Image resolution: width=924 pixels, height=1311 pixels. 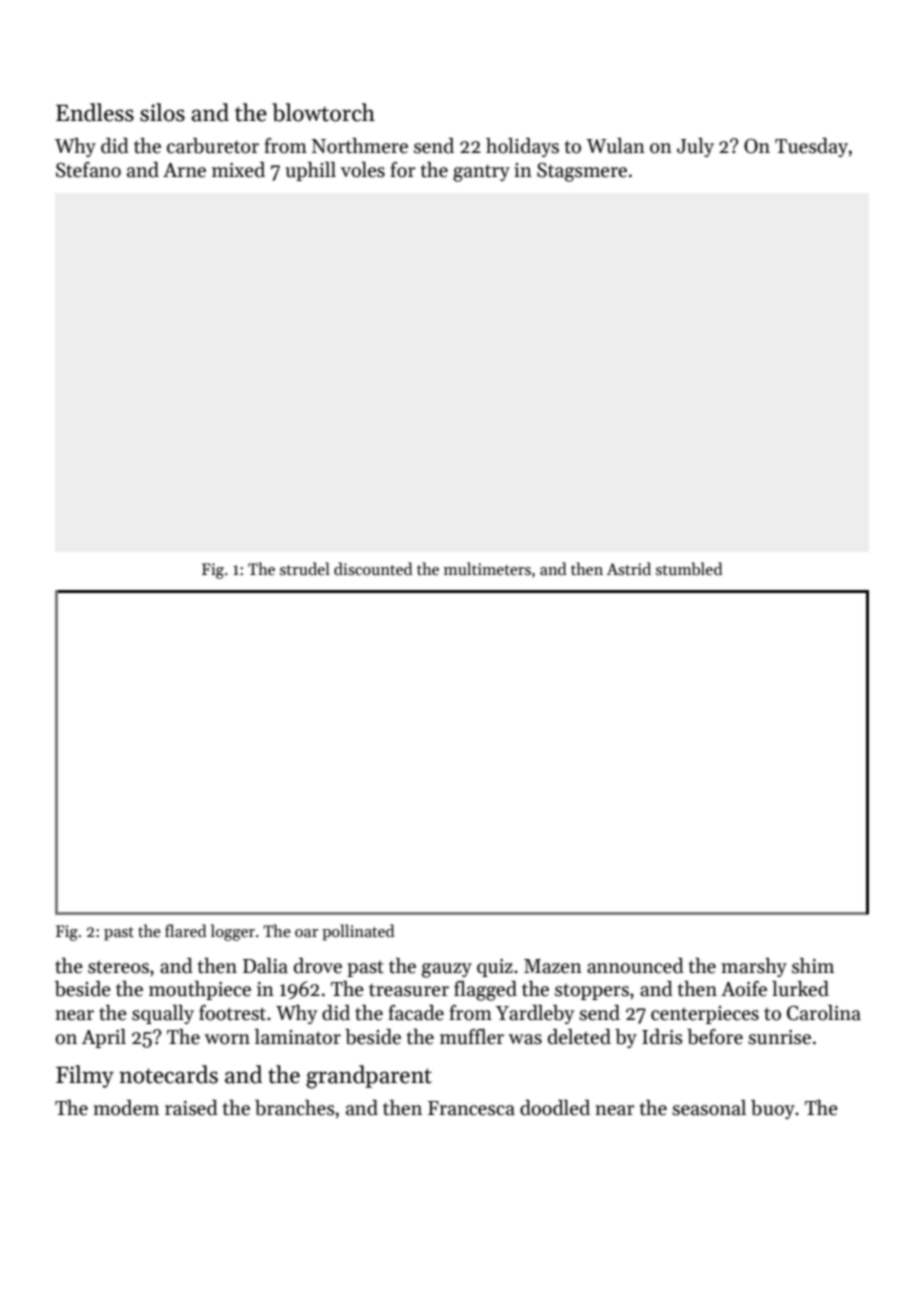 I want to click on Astrid, so click(x=629, y=569).
